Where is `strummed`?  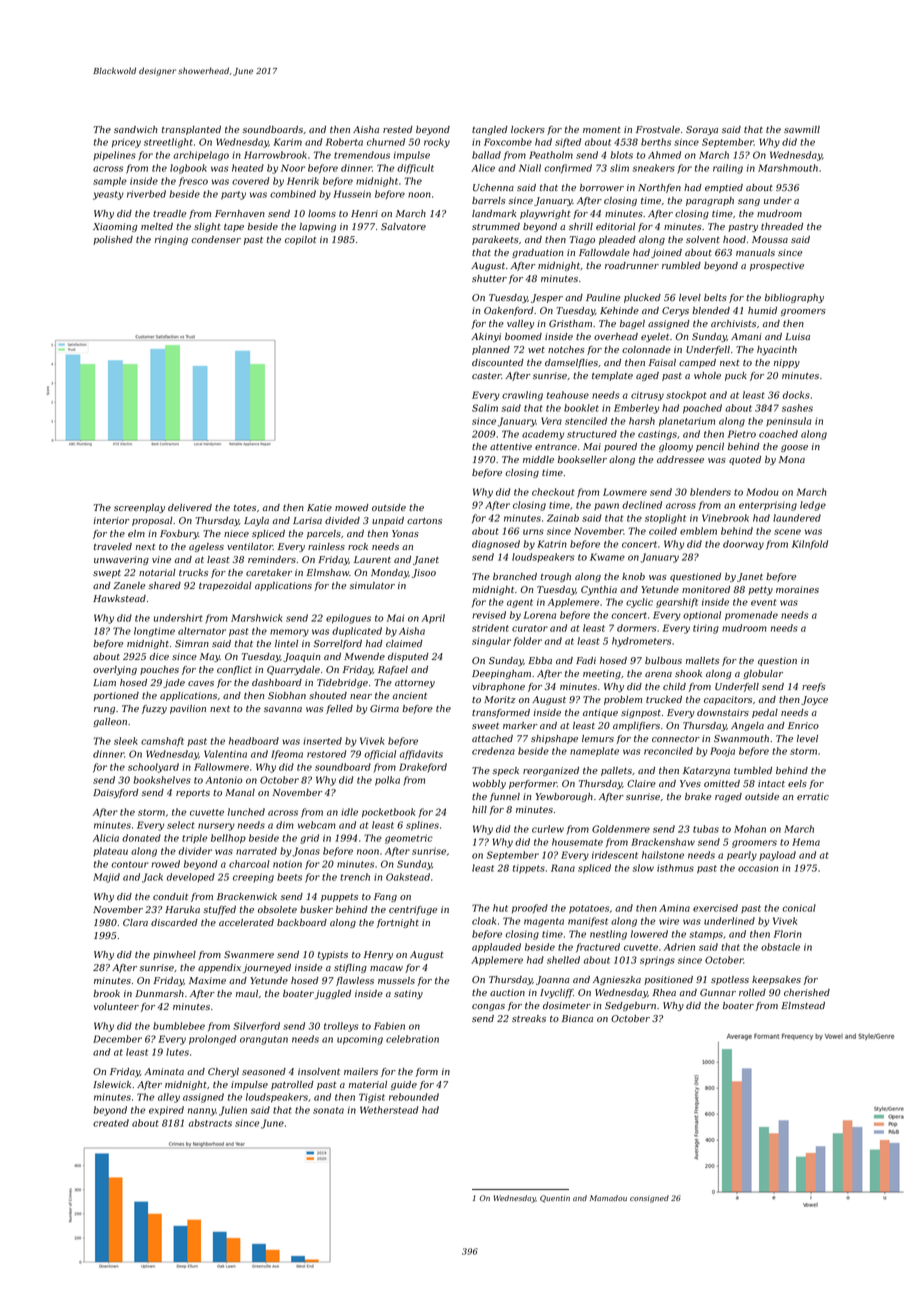 strummed is located at coordinates (496, 226).
